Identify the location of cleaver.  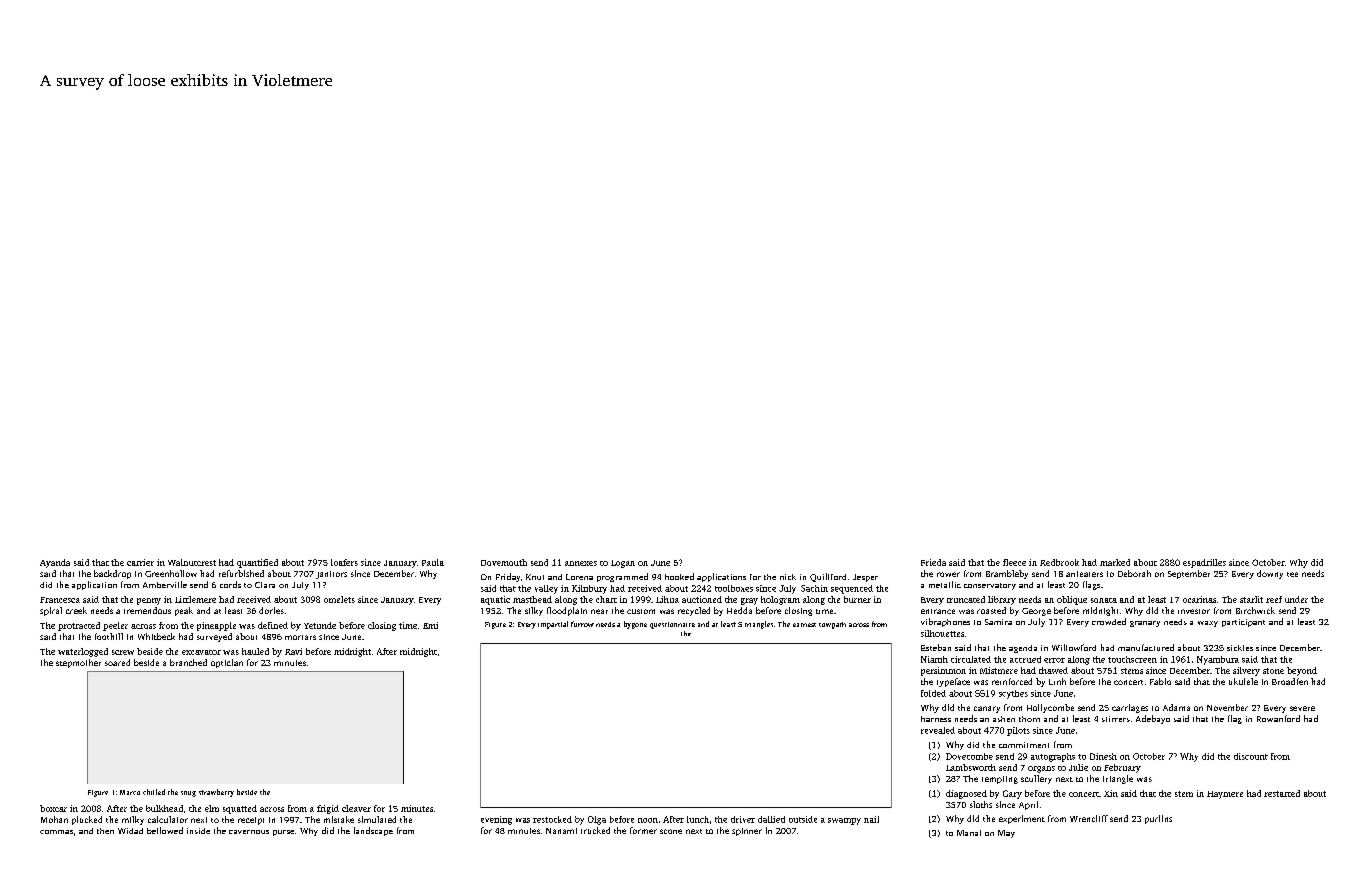
(356, 808).
